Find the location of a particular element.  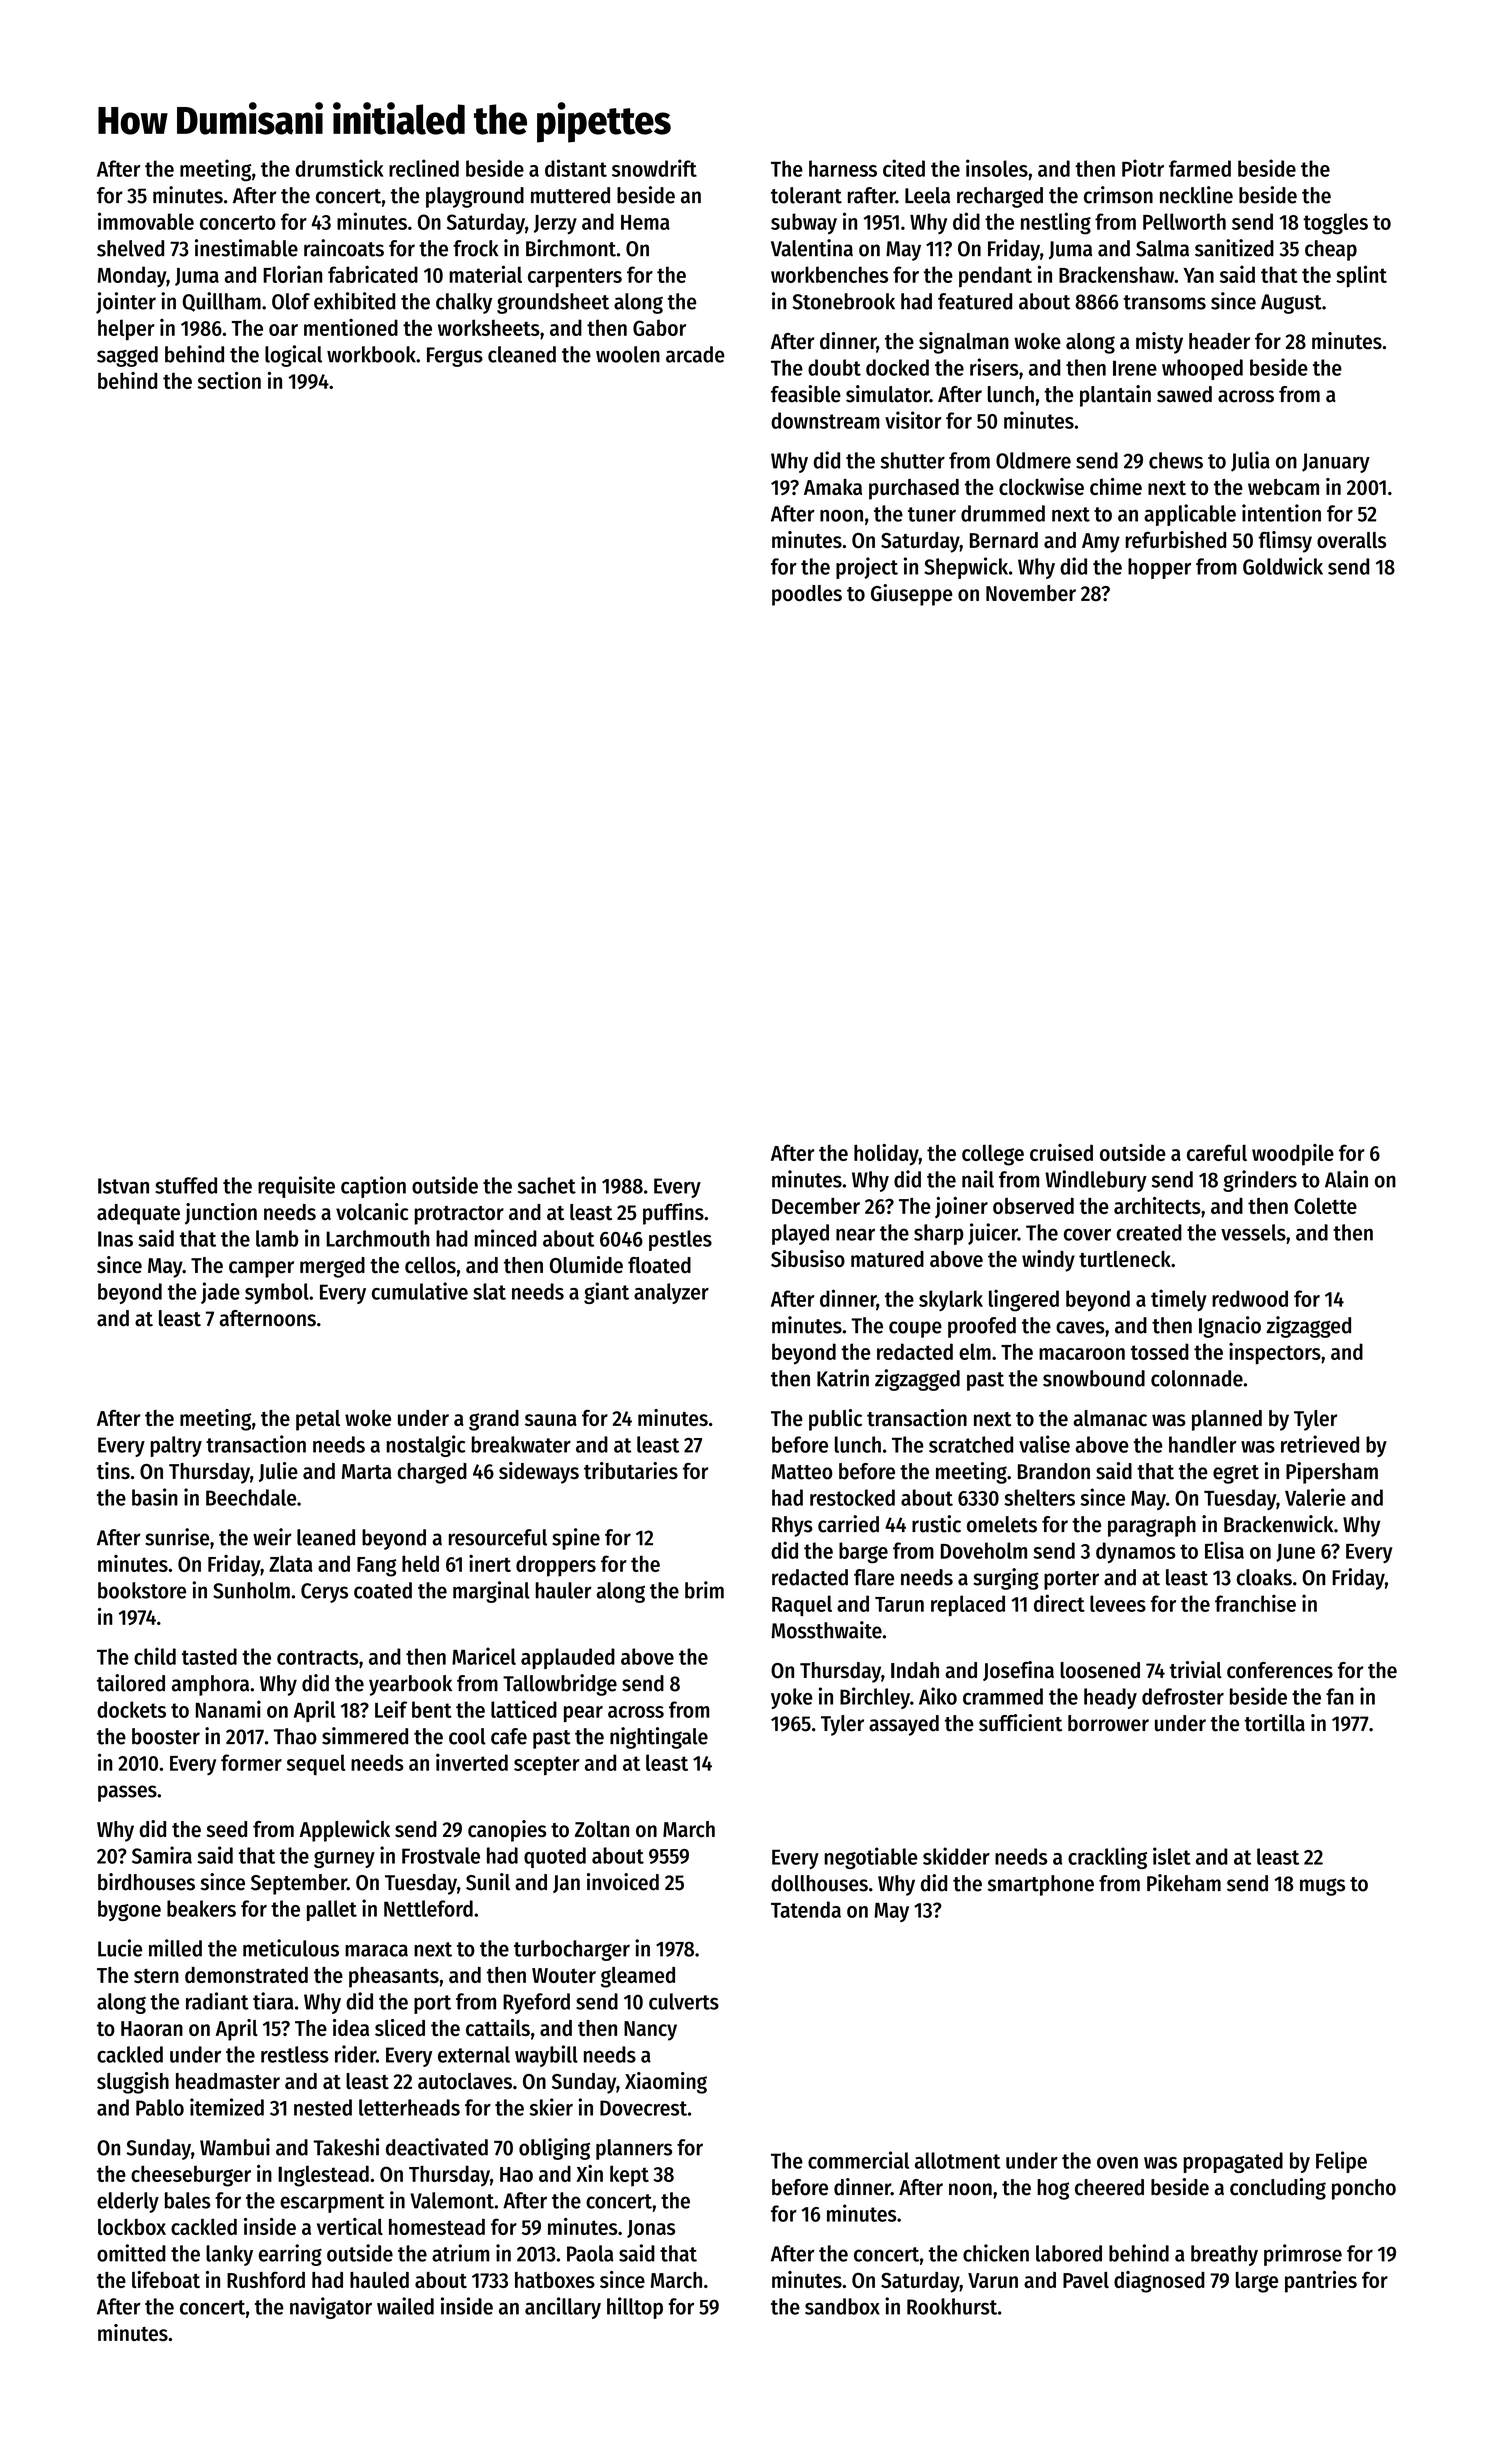

Sibusiso is located at coordinates (808, 1258).
